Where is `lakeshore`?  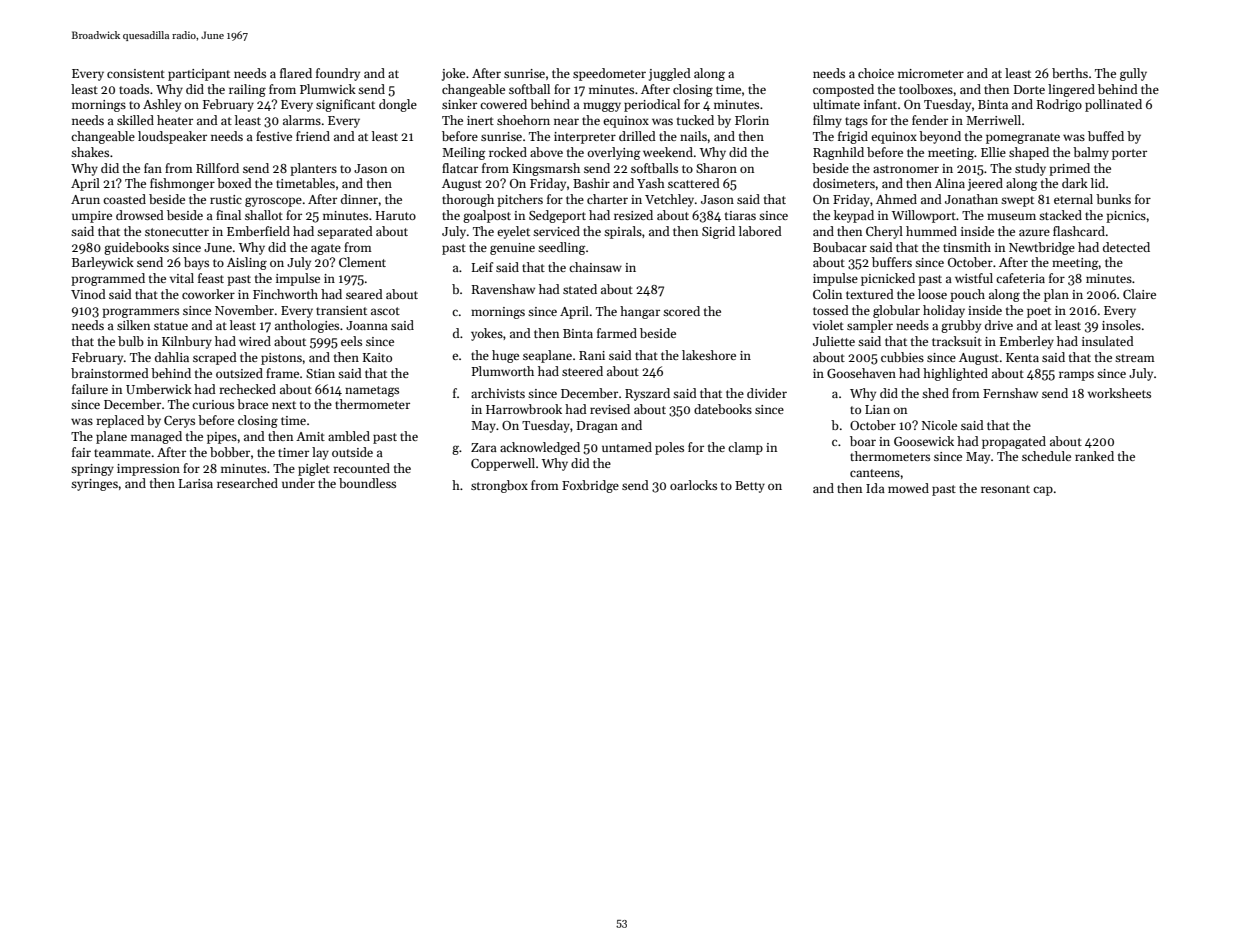
lakeshore is located at coordinates (709, 355).
